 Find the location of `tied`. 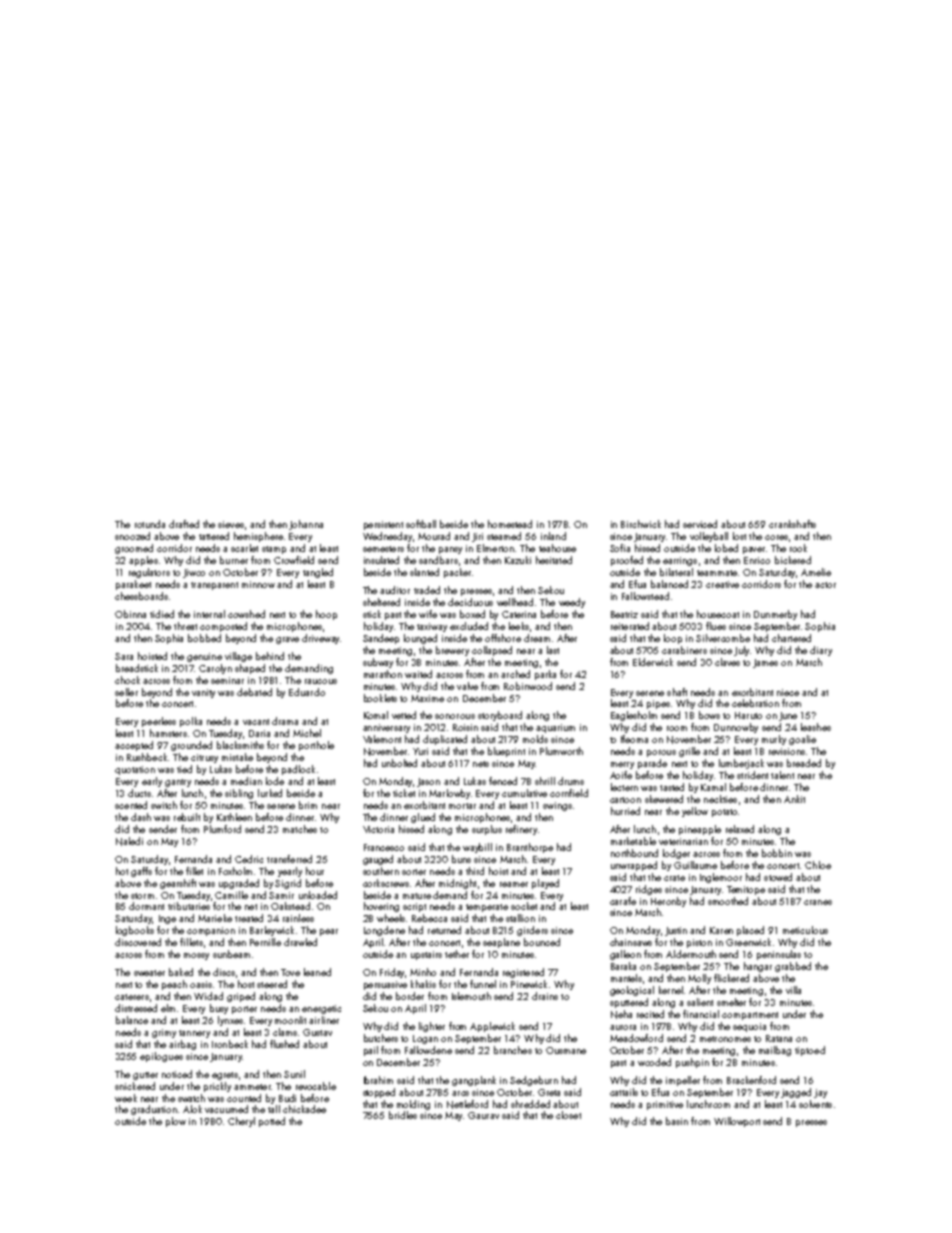

tied is located at coordinates (184, 769).
